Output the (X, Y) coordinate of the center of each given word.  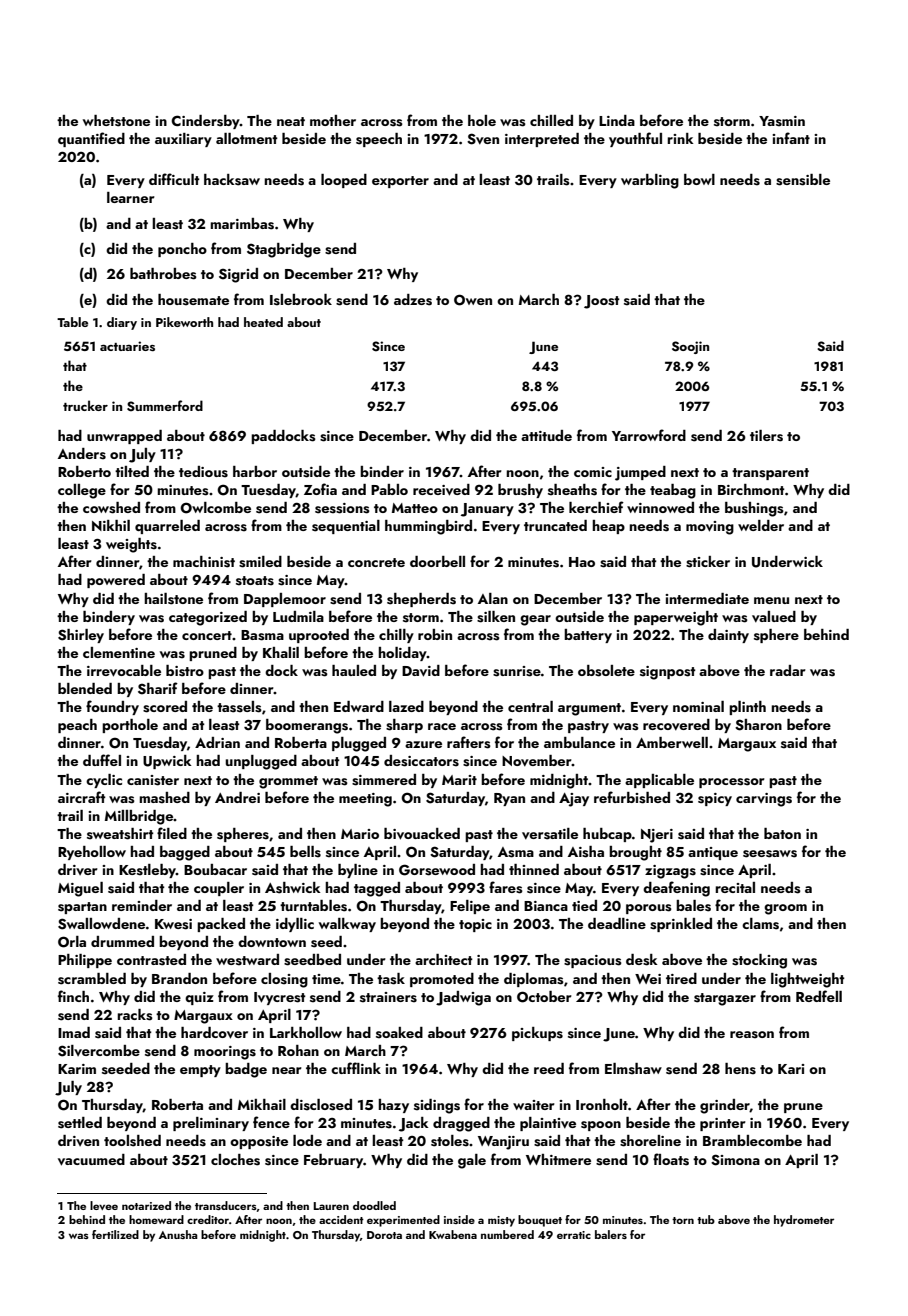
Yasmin (782, 121)
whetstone (116, 121)
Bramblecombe (752, 1140)
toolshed (132, 1141)
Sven (483, 139)
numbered (507, 1234)
